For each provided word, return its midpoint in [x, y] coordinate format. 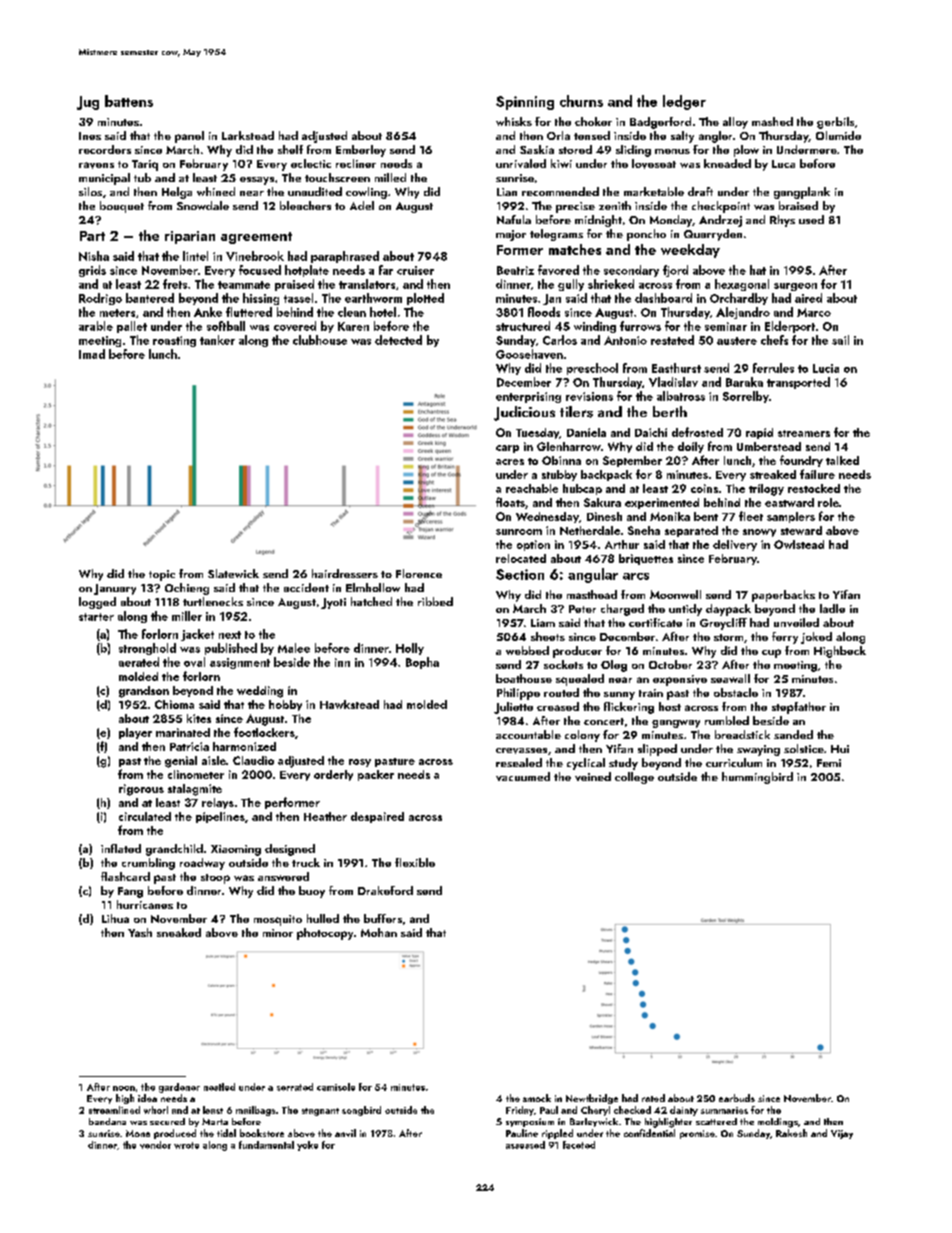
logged [97, 603]
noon [124, 1088]
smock [537, 1098]
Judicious [524, 413]
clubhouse [320, 340]
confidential [649, 1133]
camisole [336, 1087]
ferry [785, 638]
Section [520, 574]
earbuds [737, 1098]
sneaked [179, 932]
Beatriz [515, 270]
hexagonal [742, 285]
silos [90, 191]
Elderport [790, 327]
